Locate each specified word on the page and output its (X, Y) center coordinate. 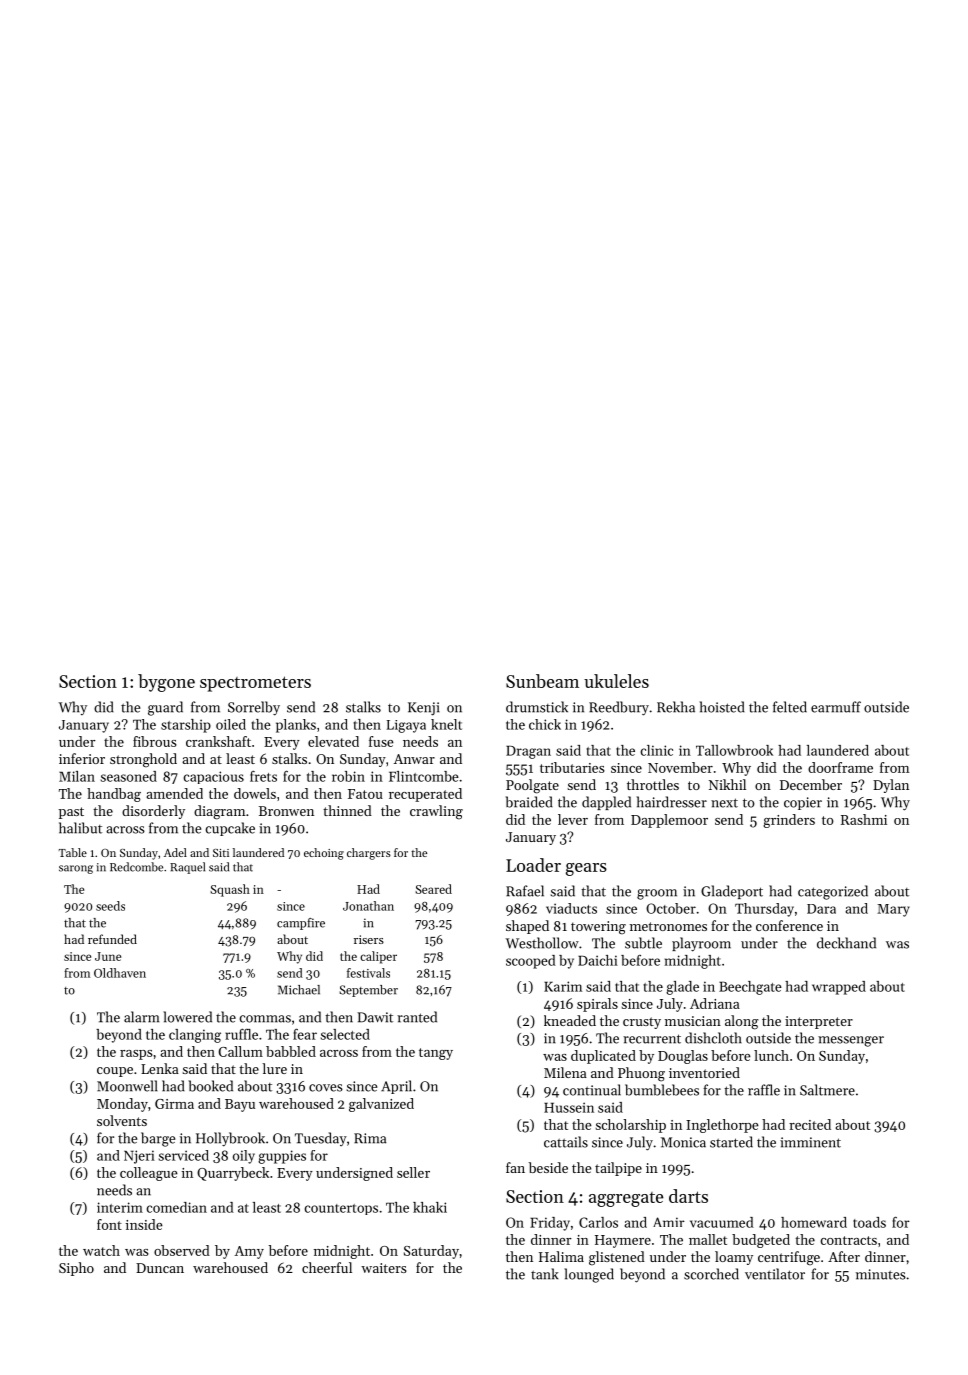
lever (573, 819)
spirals (597, 1005)
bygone (166, 683)
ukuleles (616, 681)
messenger (851, 1041)
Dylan (891, 786)
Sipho (76, 1269)
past (71, 813)
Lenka (160, 1068)
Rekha (676, 707)
